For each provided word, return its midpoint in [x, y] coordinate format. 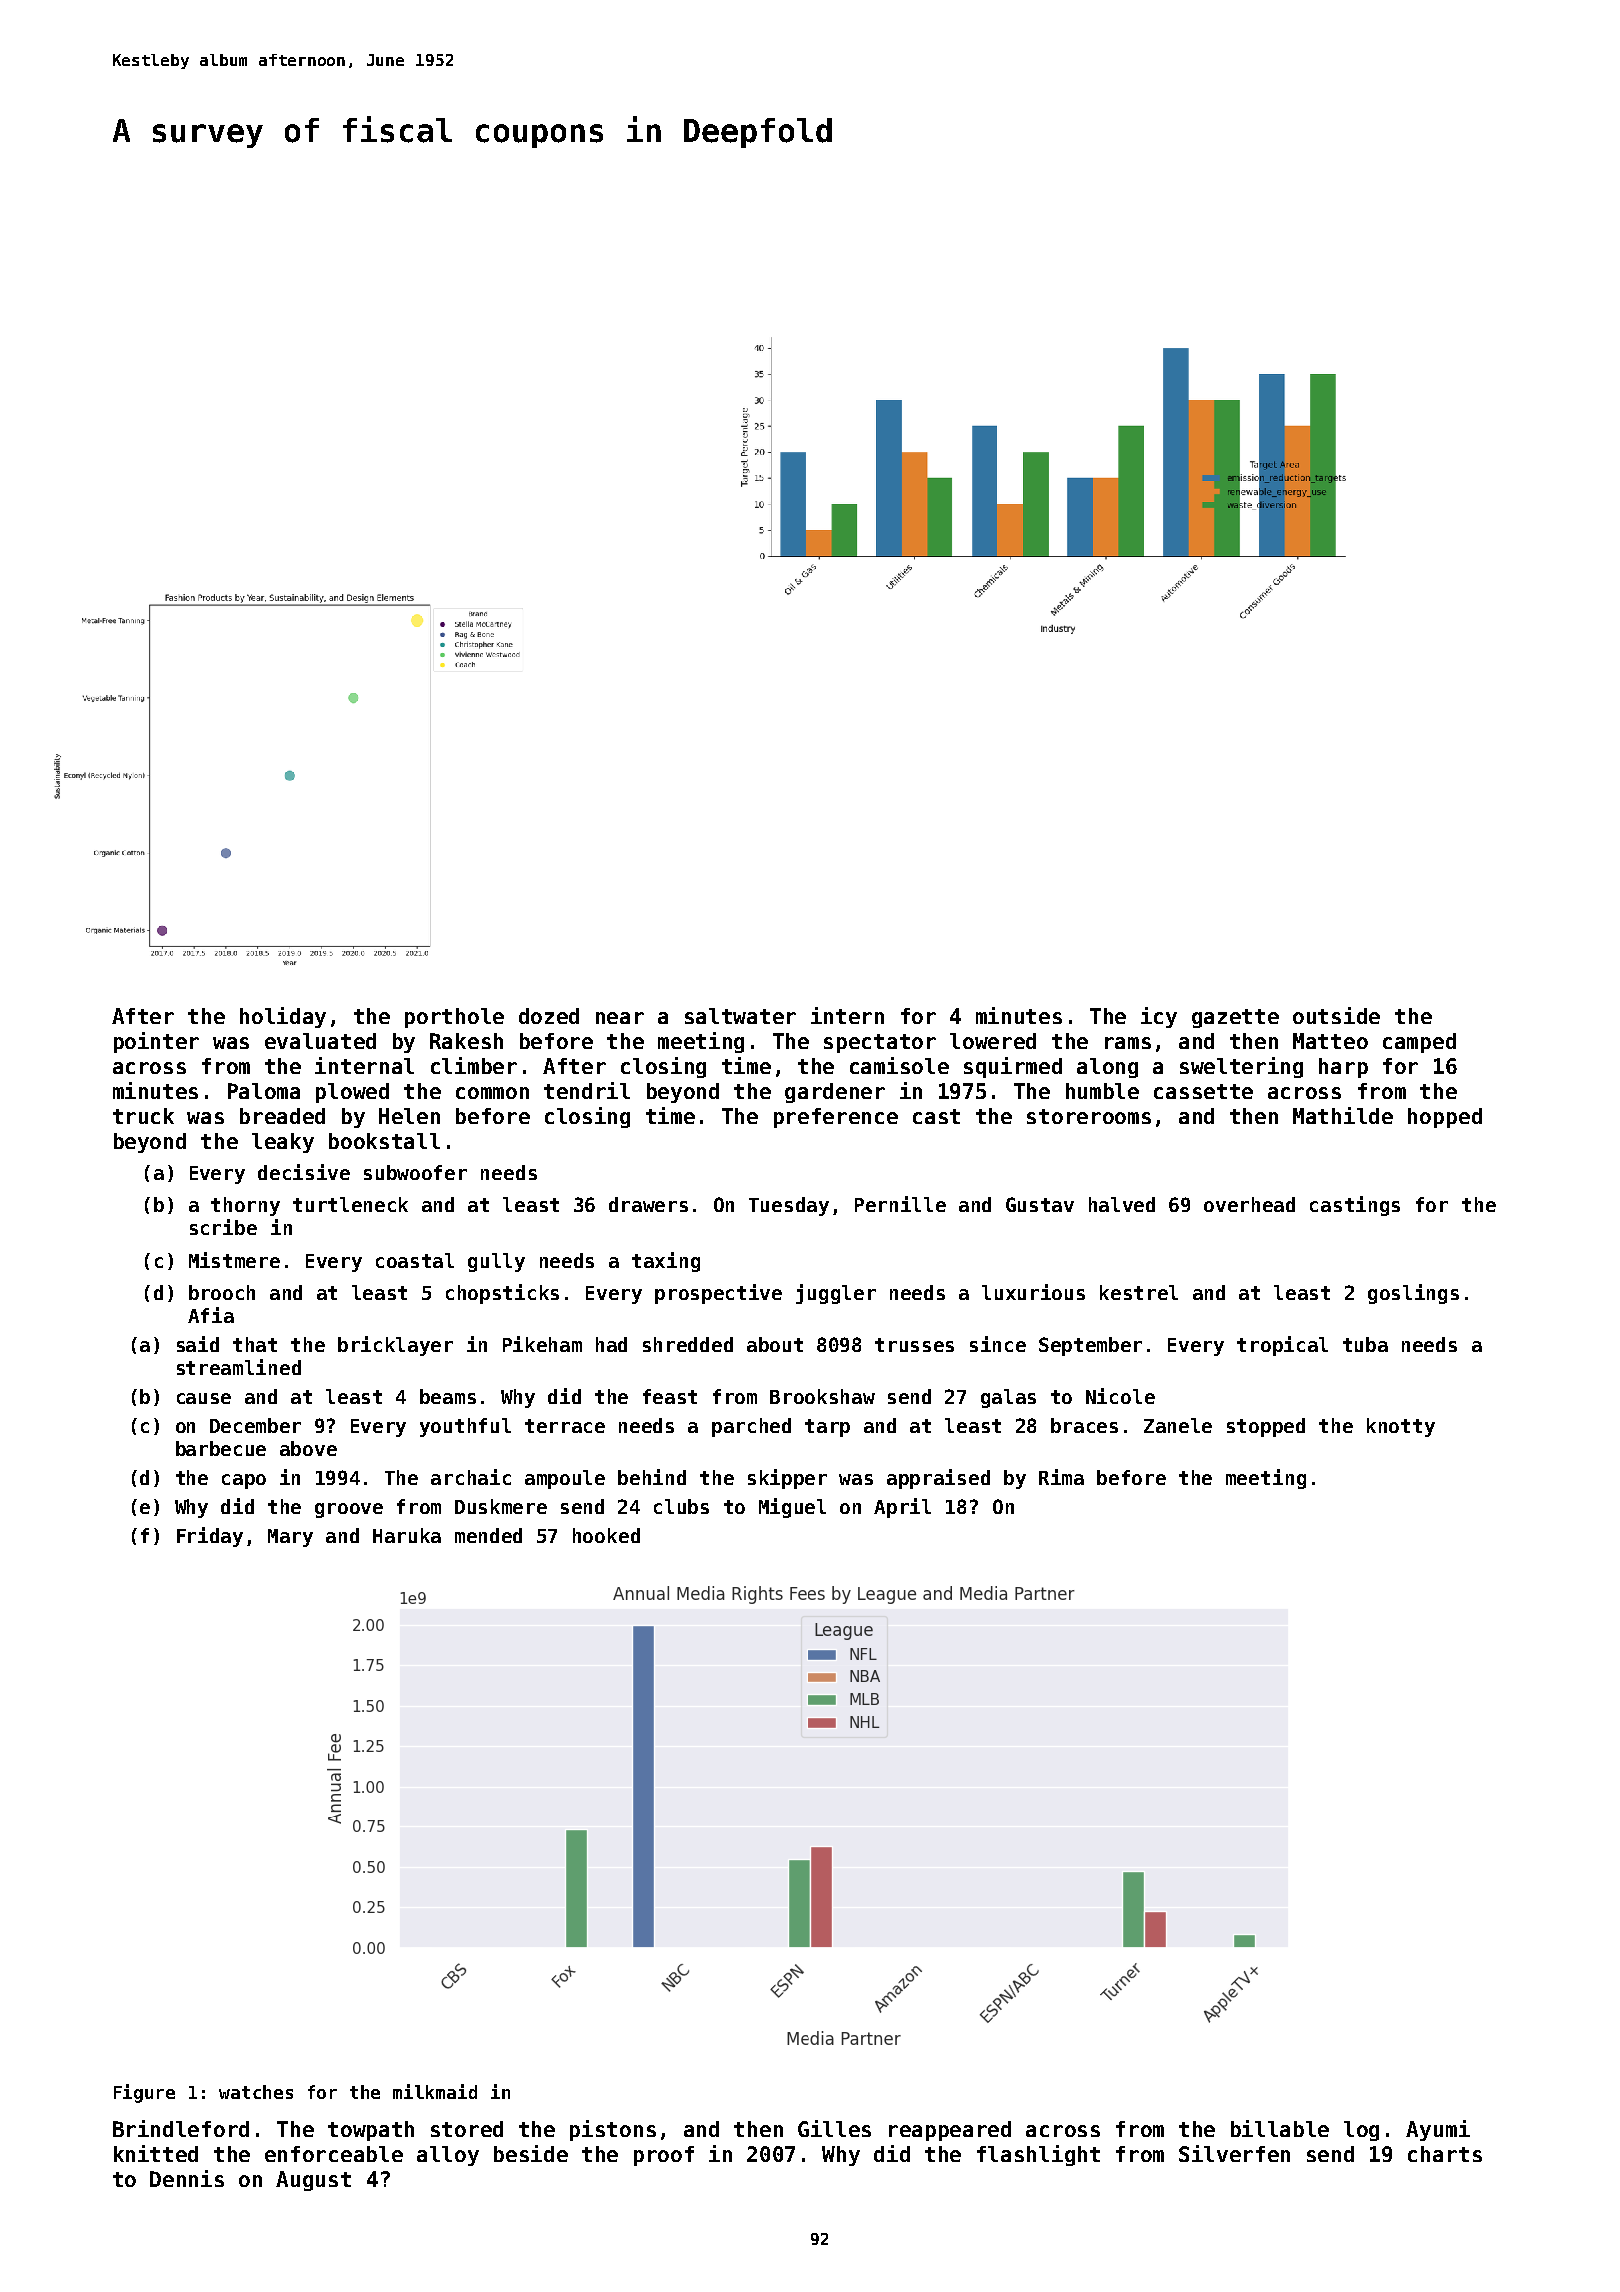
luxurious [1033, 1292]
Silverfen [1234, 2153]
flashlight [1038, 2155]
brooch [222, 1292]
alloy [448, 2156]
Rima [1061, 1477]
